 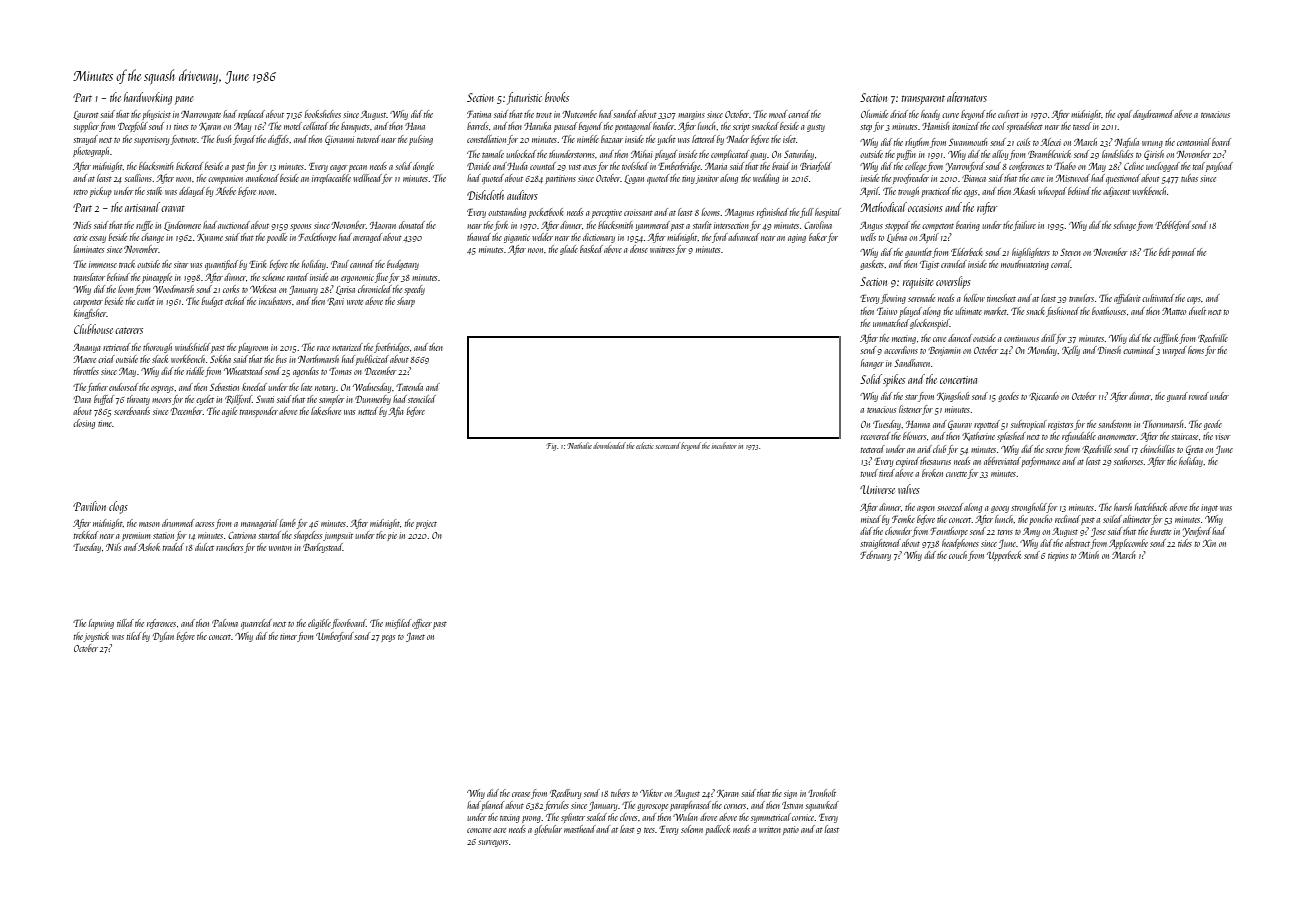 What do you see at coordinates (87, 348) in the screenshot?
I see `Ananya` at bounding box center [87, 348].
